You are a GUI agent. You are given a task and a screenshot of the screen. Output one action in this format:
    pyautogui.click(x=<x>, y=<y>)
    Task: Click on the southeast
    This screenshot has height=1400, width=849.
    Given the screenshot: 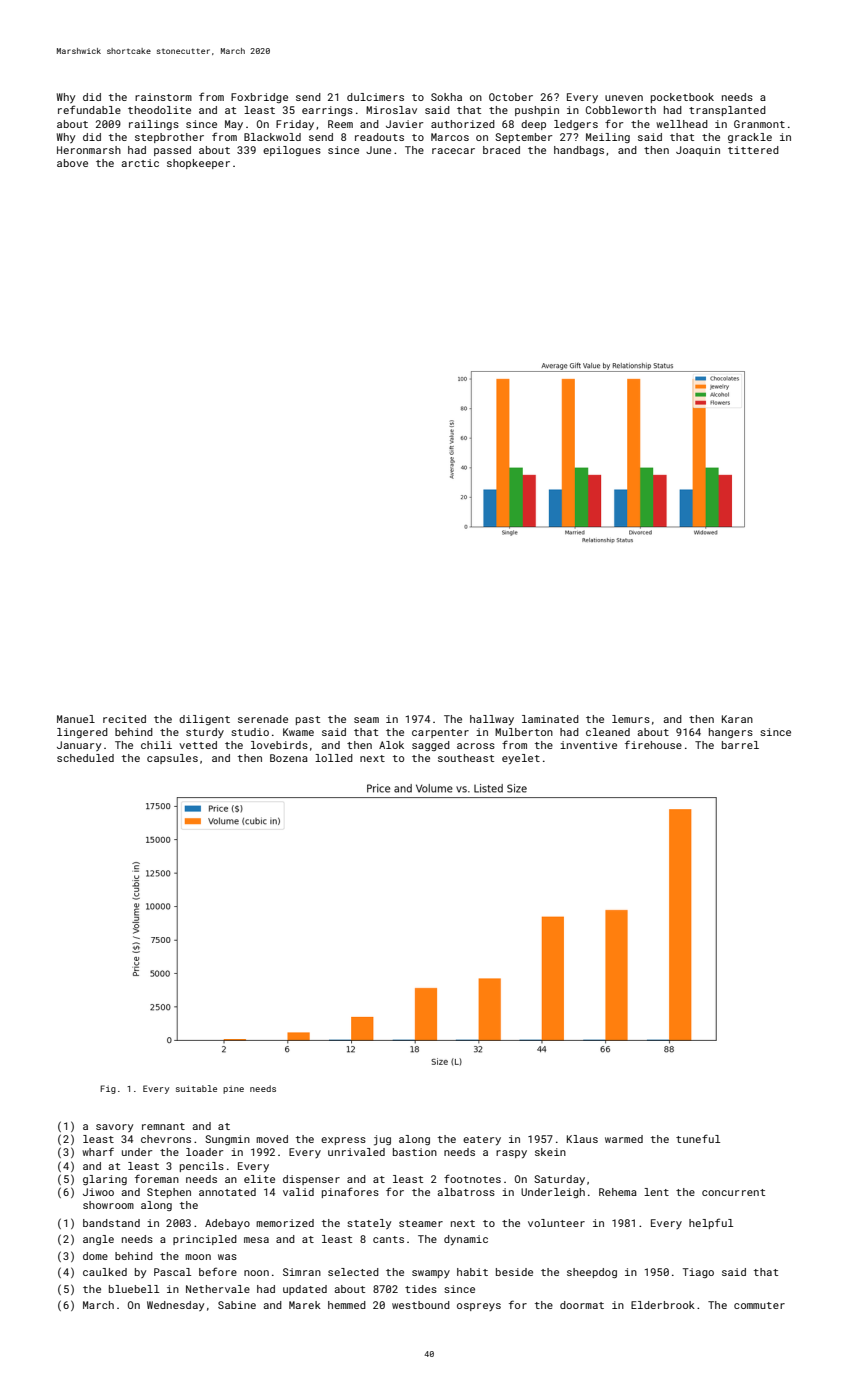 What is the action you would take?
    pyautogui.click(x=466, y=758)
